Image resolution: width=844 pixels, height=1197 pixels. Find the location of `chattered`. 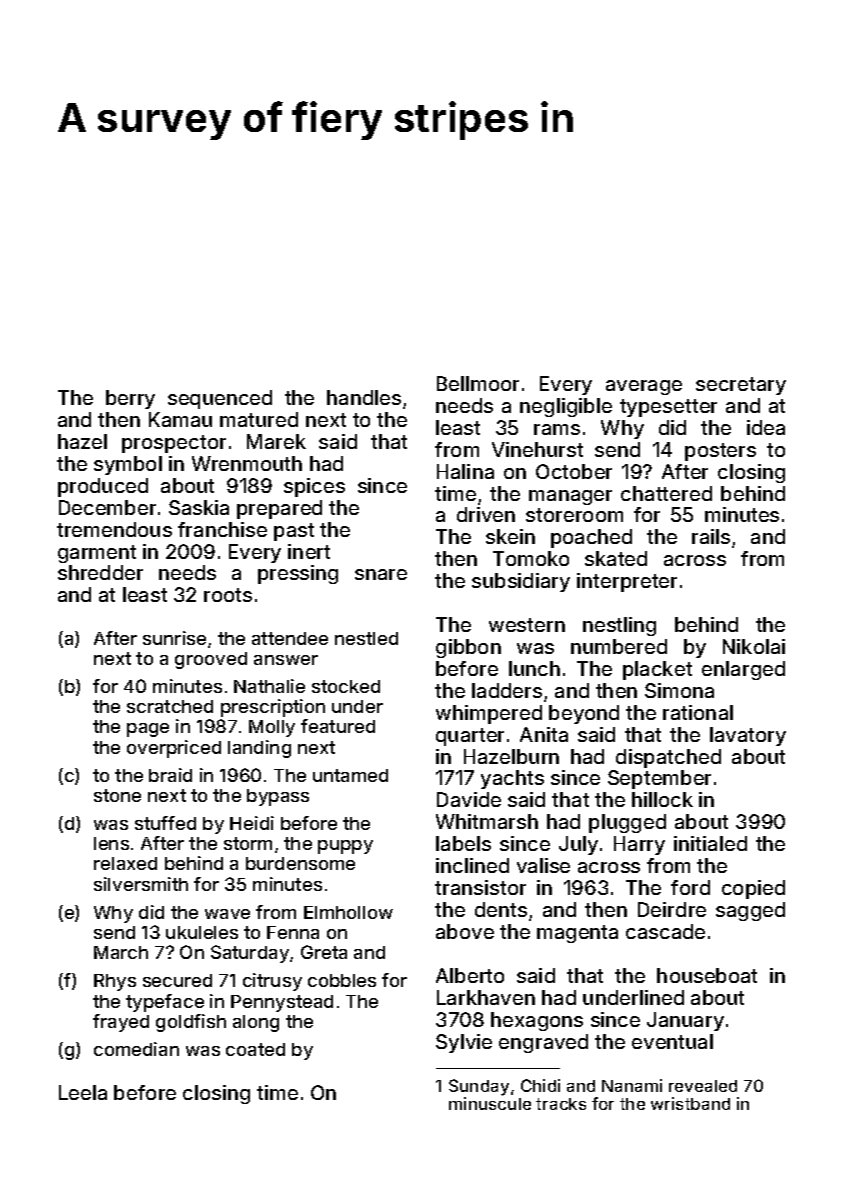

chattered is located at coordinates (666, 493).
